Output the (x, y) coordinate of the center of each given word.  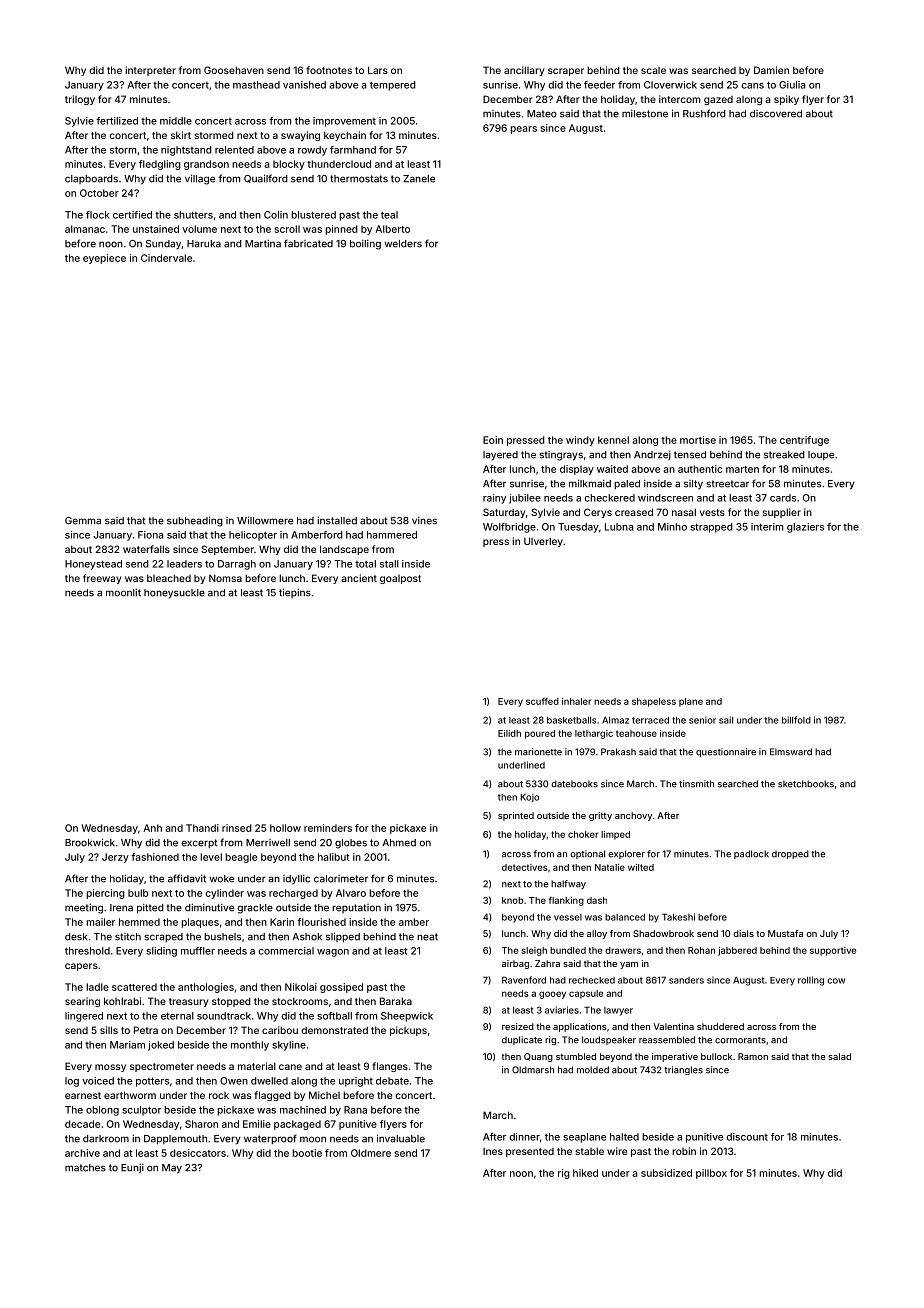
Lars (378, 70)
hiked (585, 1173)
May (172, 1169)
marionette (538, 752)
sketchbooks (806, 784)
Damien (771, 70)
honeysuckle (174, 594)
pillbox (711, 1174)
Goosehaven (234, 70)
